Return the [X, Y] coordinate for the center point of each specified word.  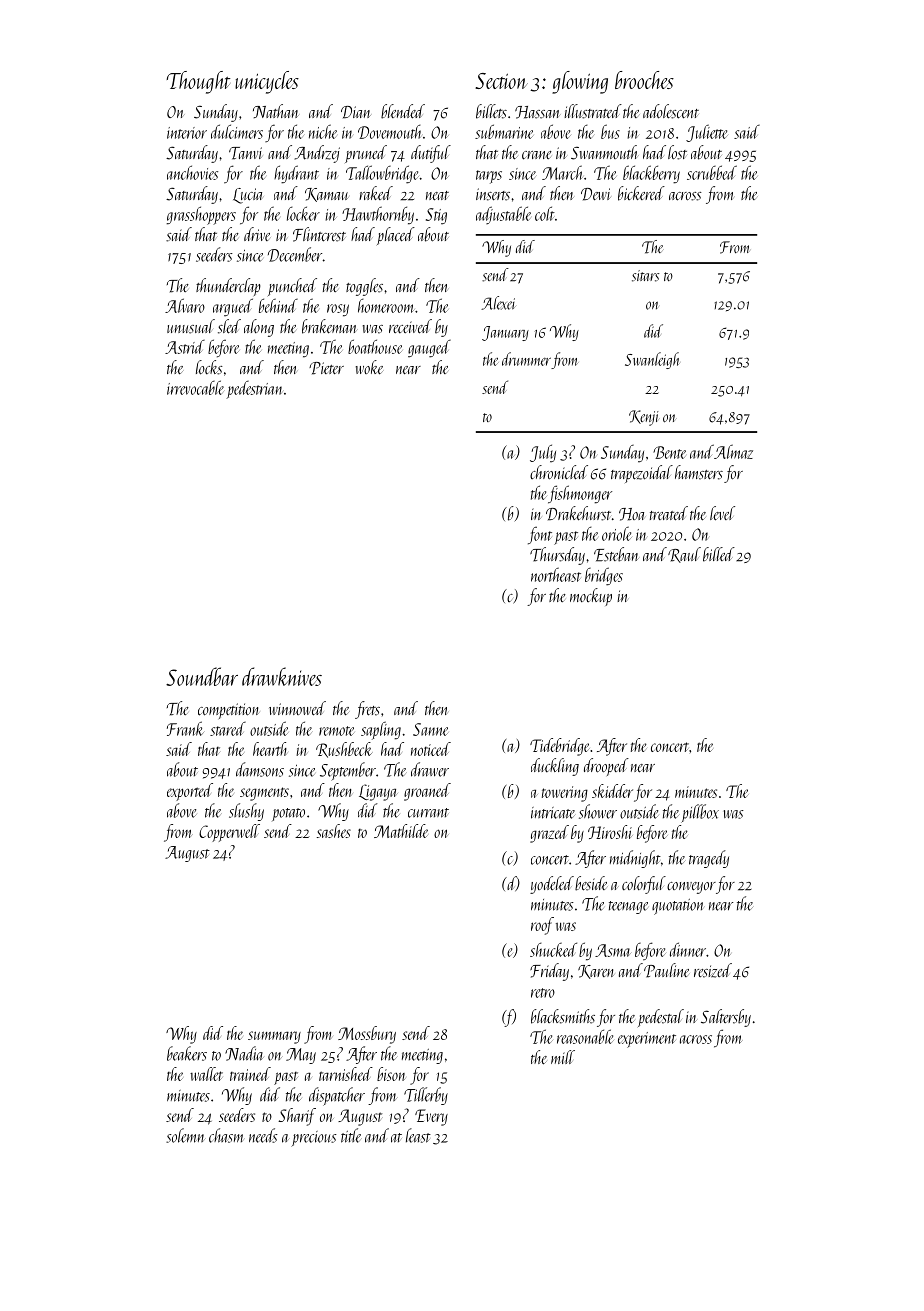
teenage [628, 907]
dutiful [431, 154]
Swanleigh [652, 360]
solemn [185, 1135]
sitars [645, 276]
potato [288, 814]
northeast [556, 574]
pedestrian [254, 390]
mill [563, 1057]
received [410, 326]
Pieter [326, 368]
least [418, 1135]
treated [669, 513]
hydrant [296, 174]
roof [542, 926]
